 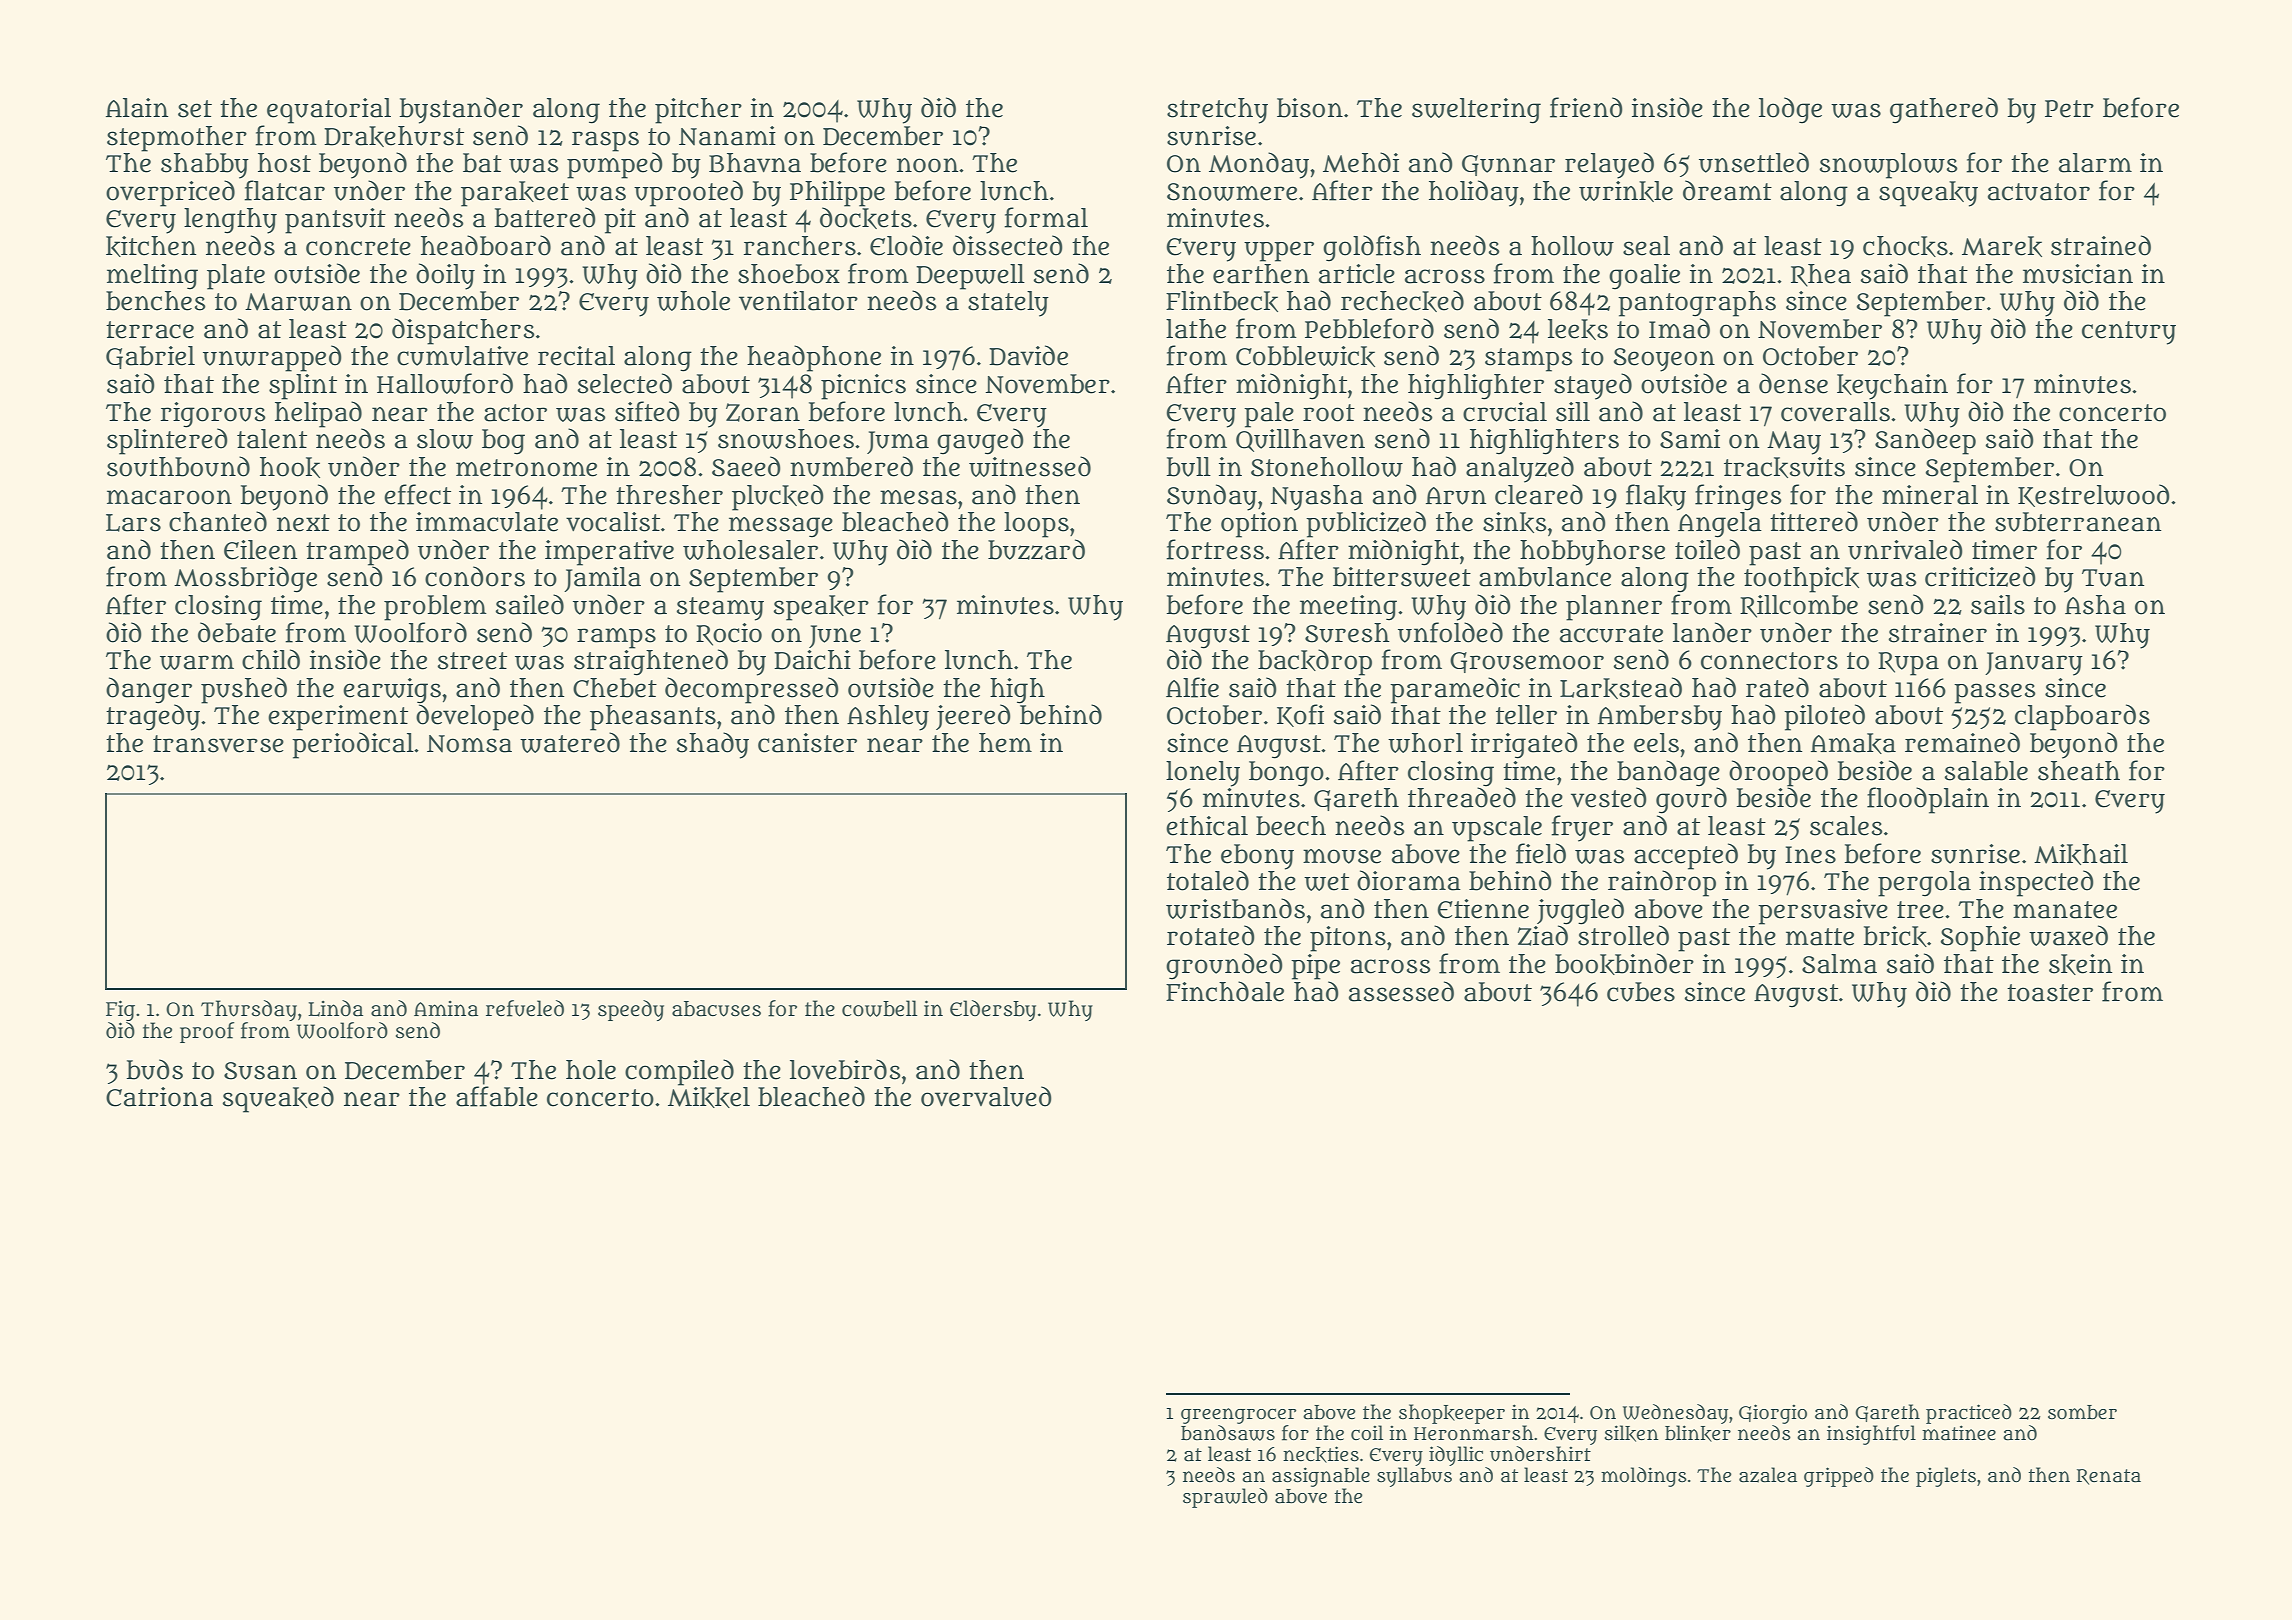 What do you see at coordinates (218, 744) in the screenshot?
I see `transverse` at bounding box center [218, 744].
